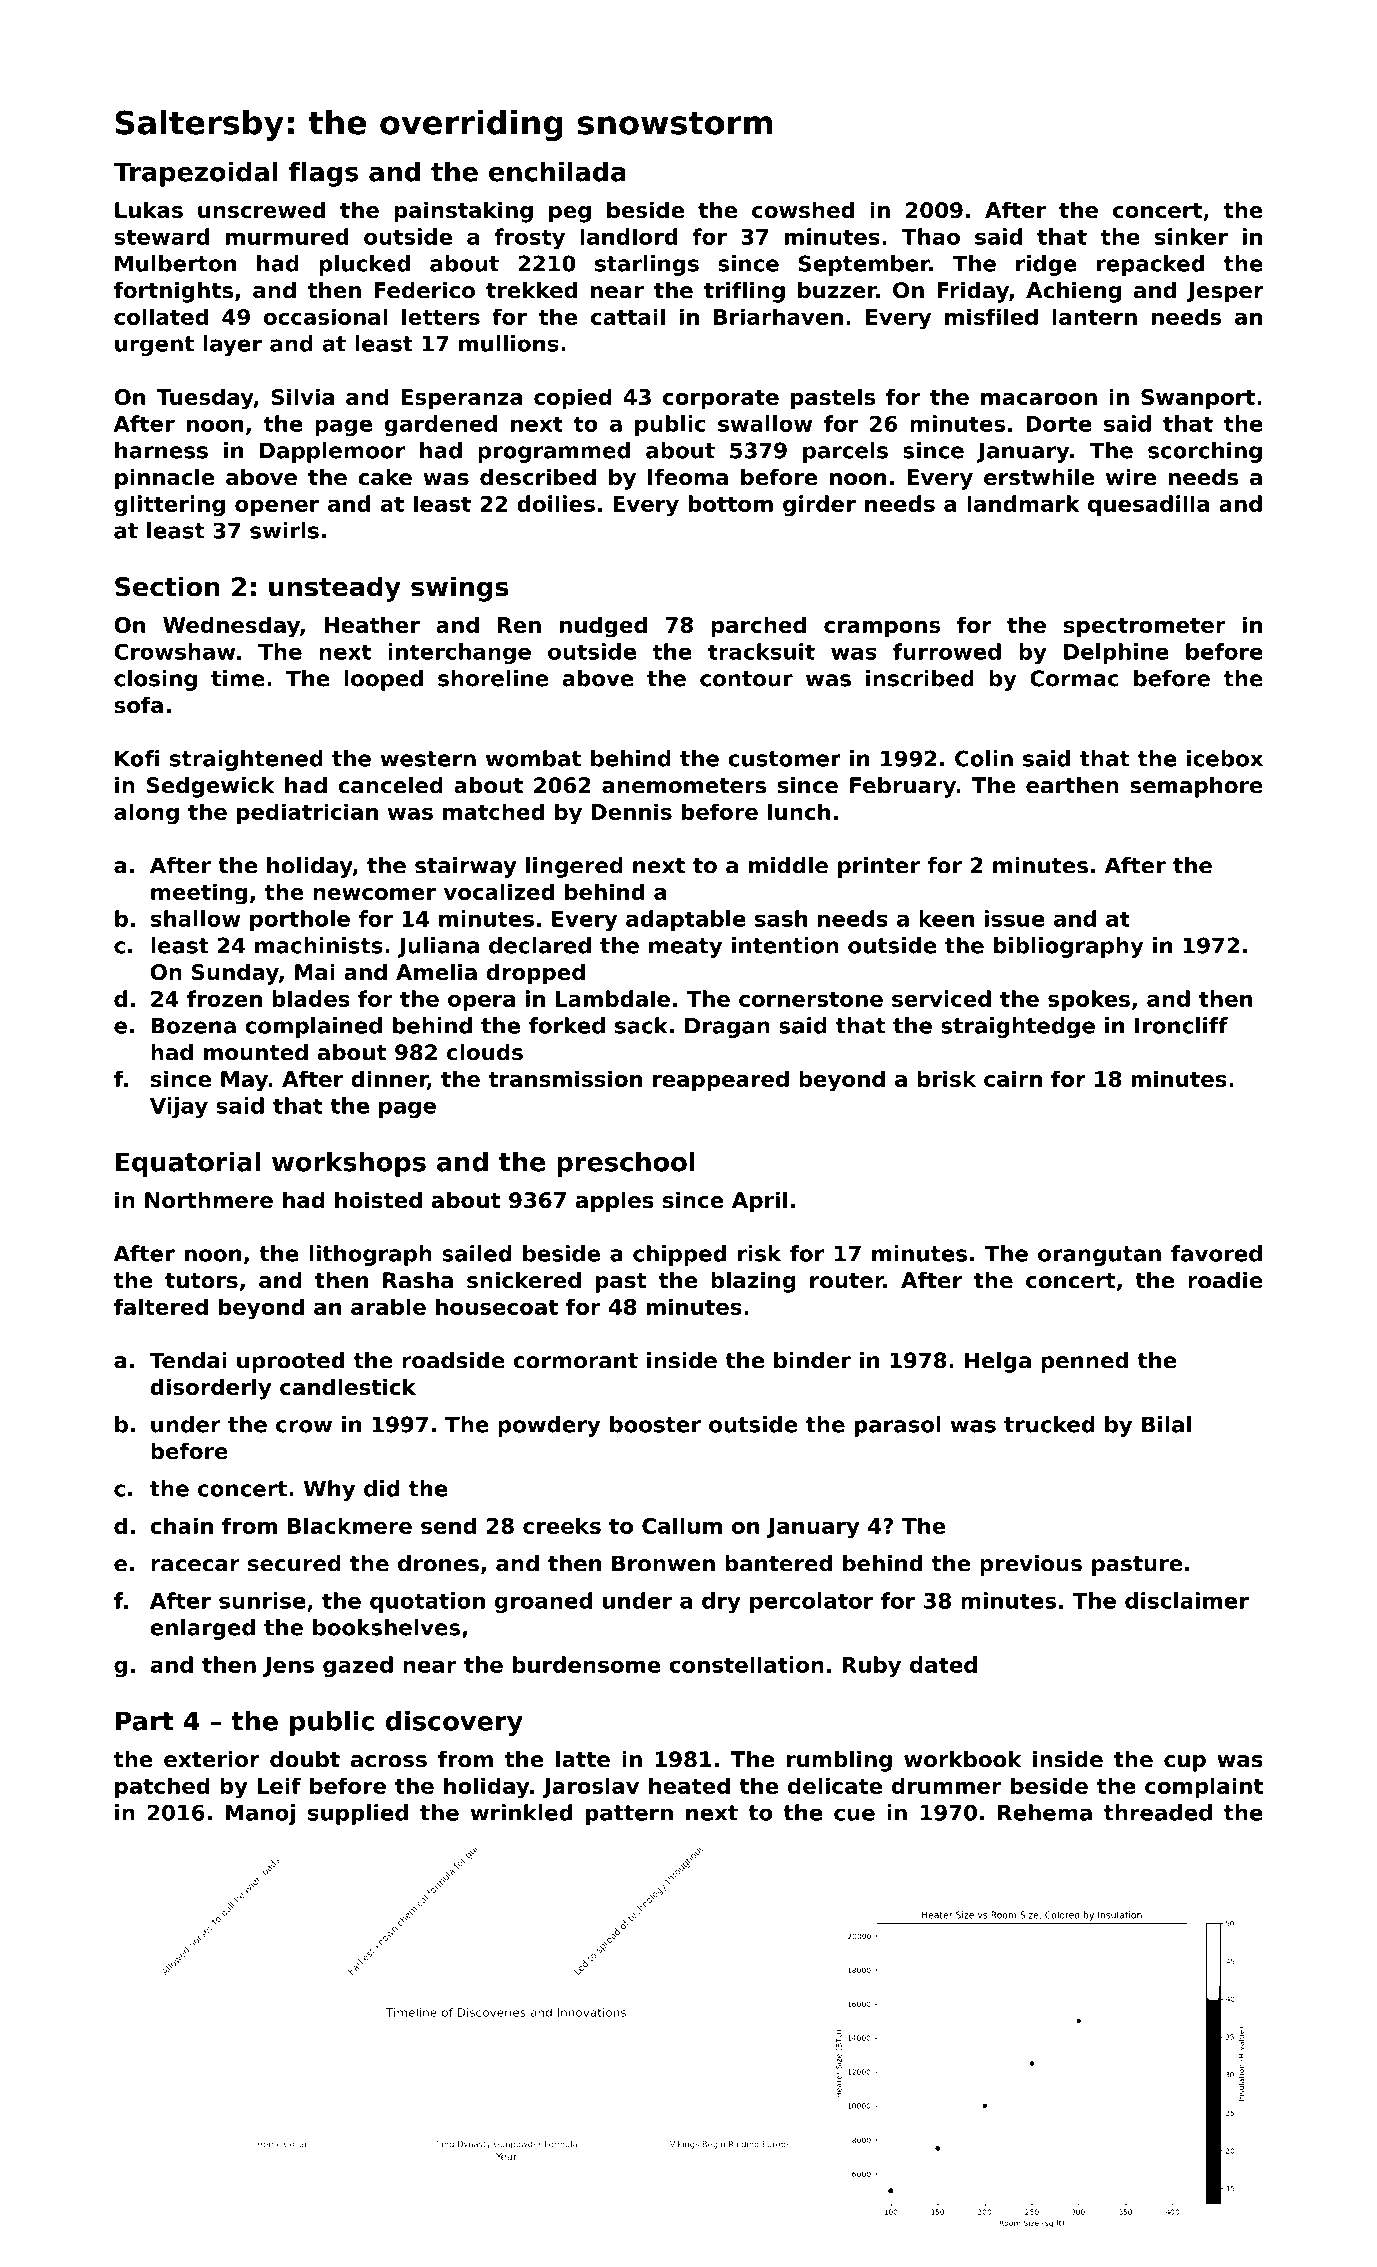 The image size is (1377, 2267). I want to click on enchilada, so click(557, 171).
